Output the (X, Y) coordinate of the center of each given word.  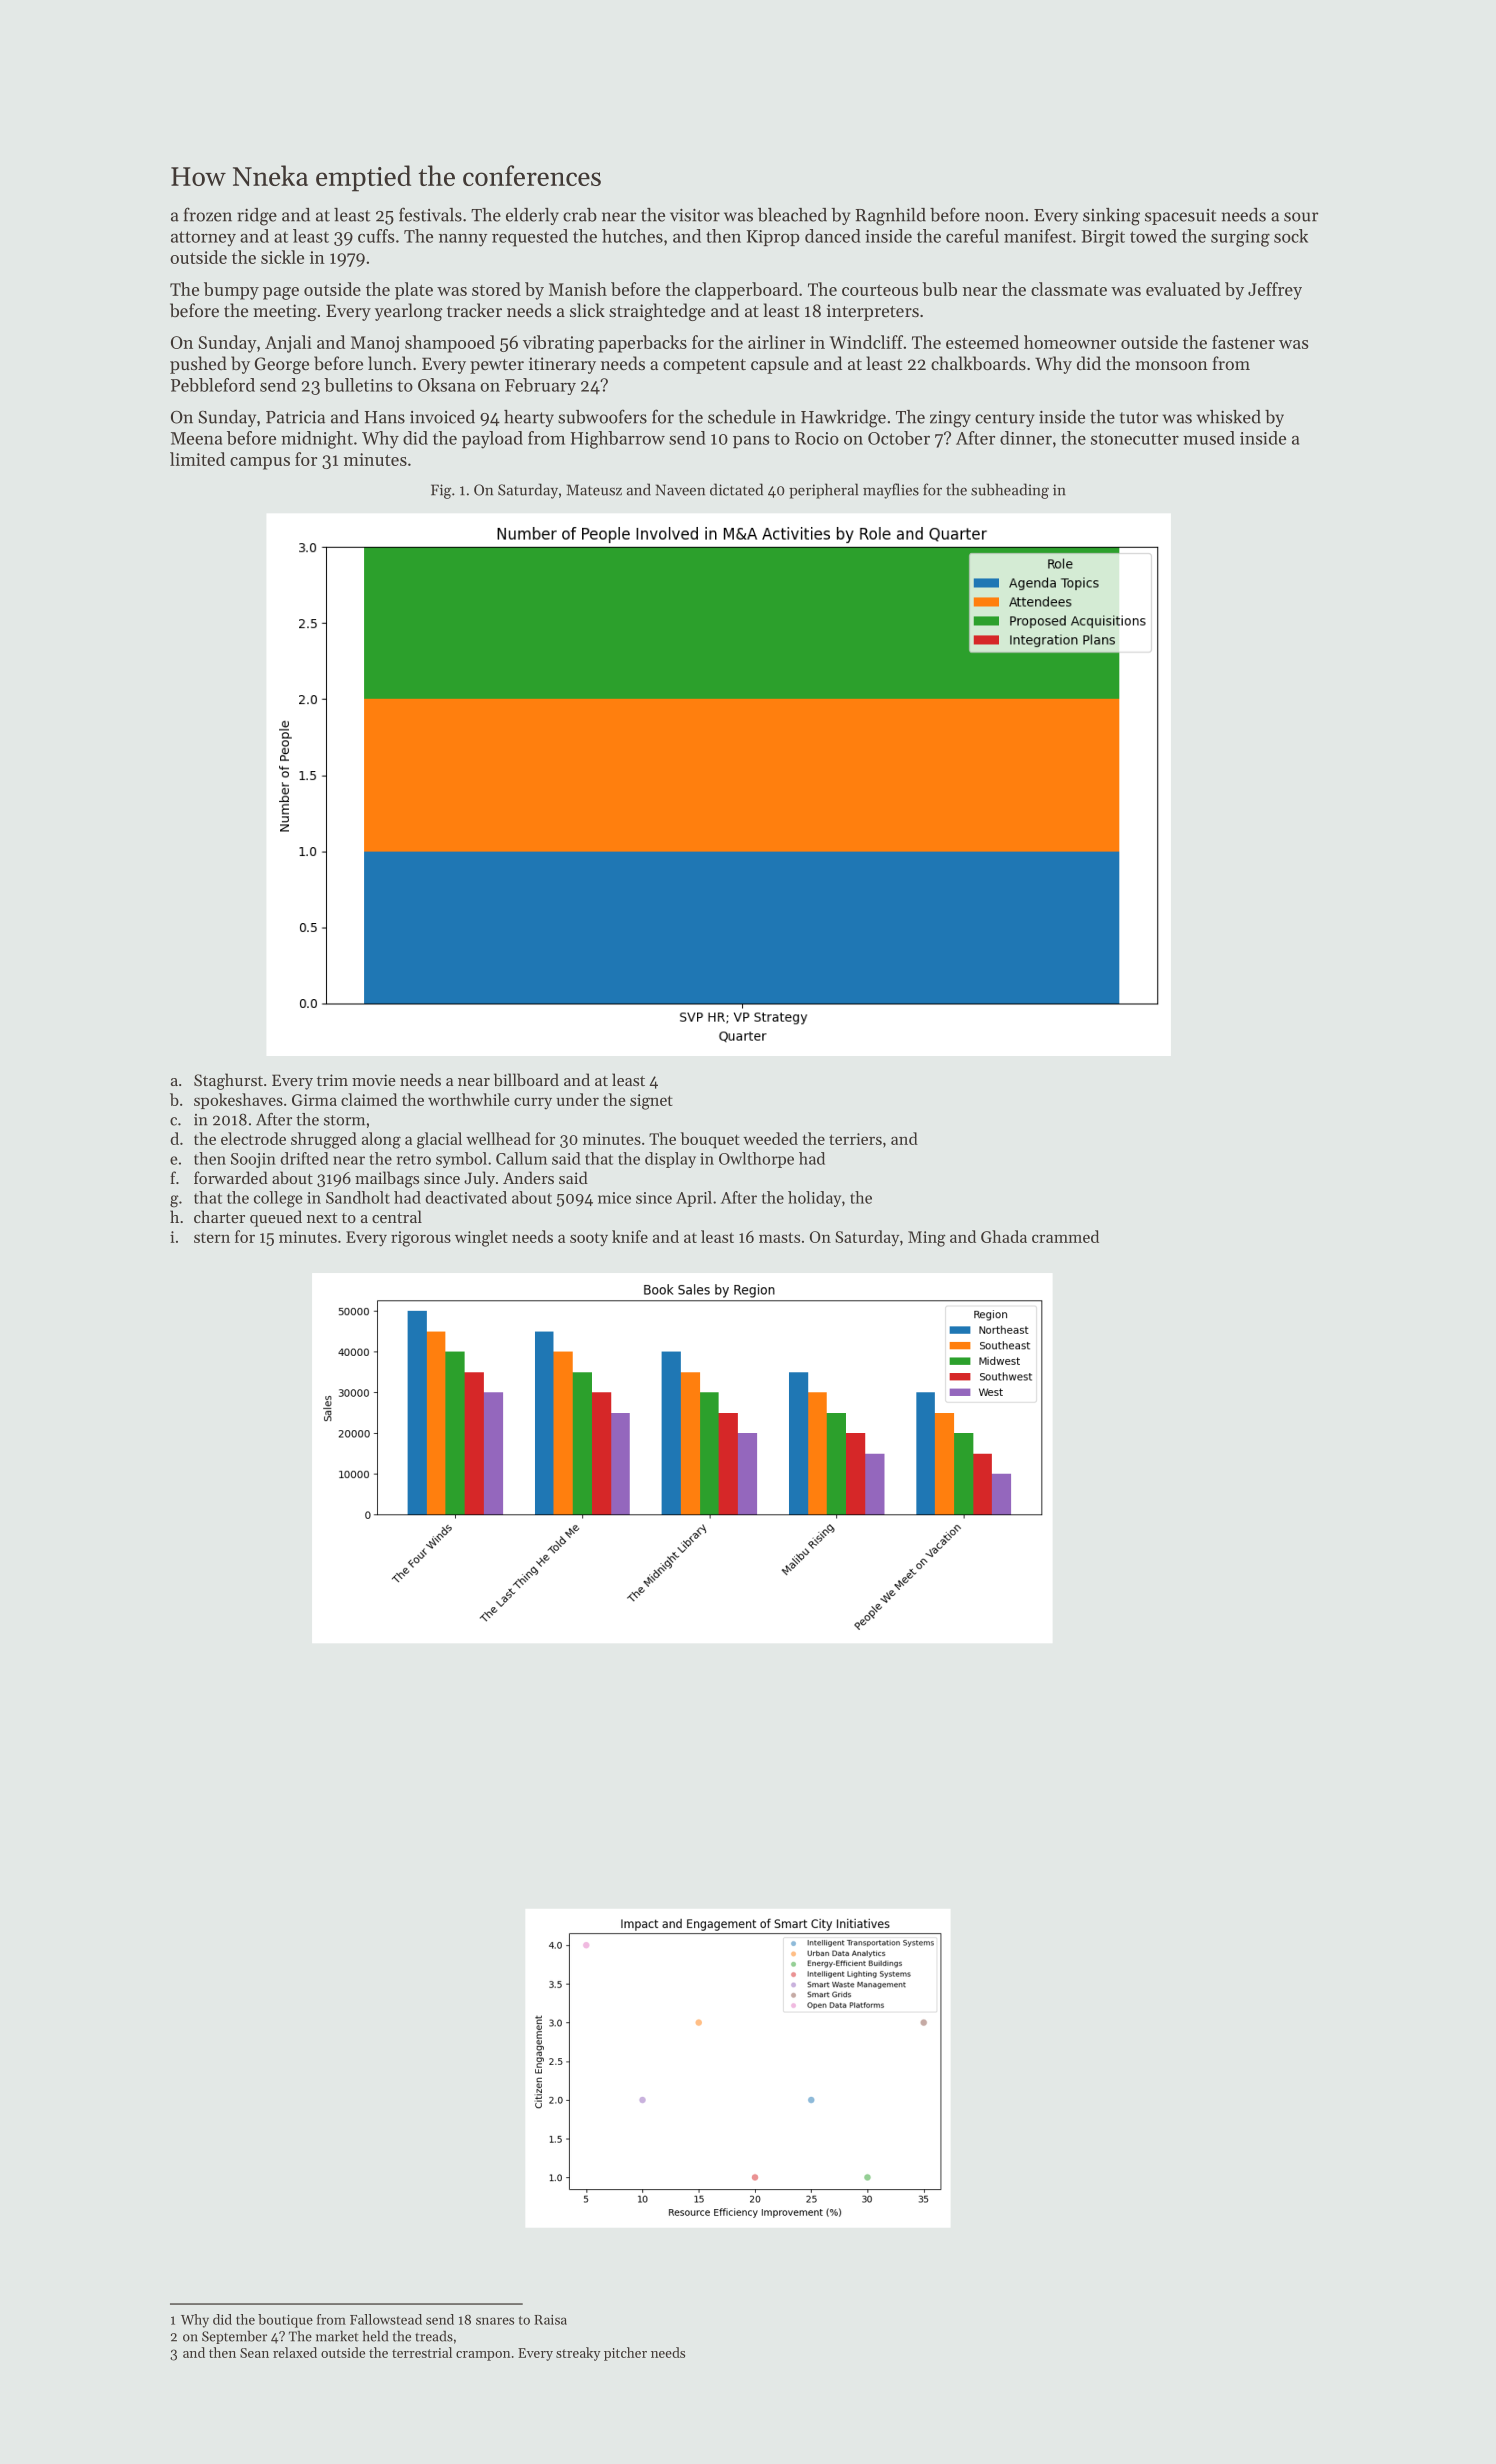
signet (651, 1102)
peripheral (823, 491)
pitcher (625, 2354)
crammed (1065, 1236)
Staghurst (228, 1081)
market (337, 2336)
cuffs (376, 236)
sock (1291, 236)
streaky (578, 2354)
